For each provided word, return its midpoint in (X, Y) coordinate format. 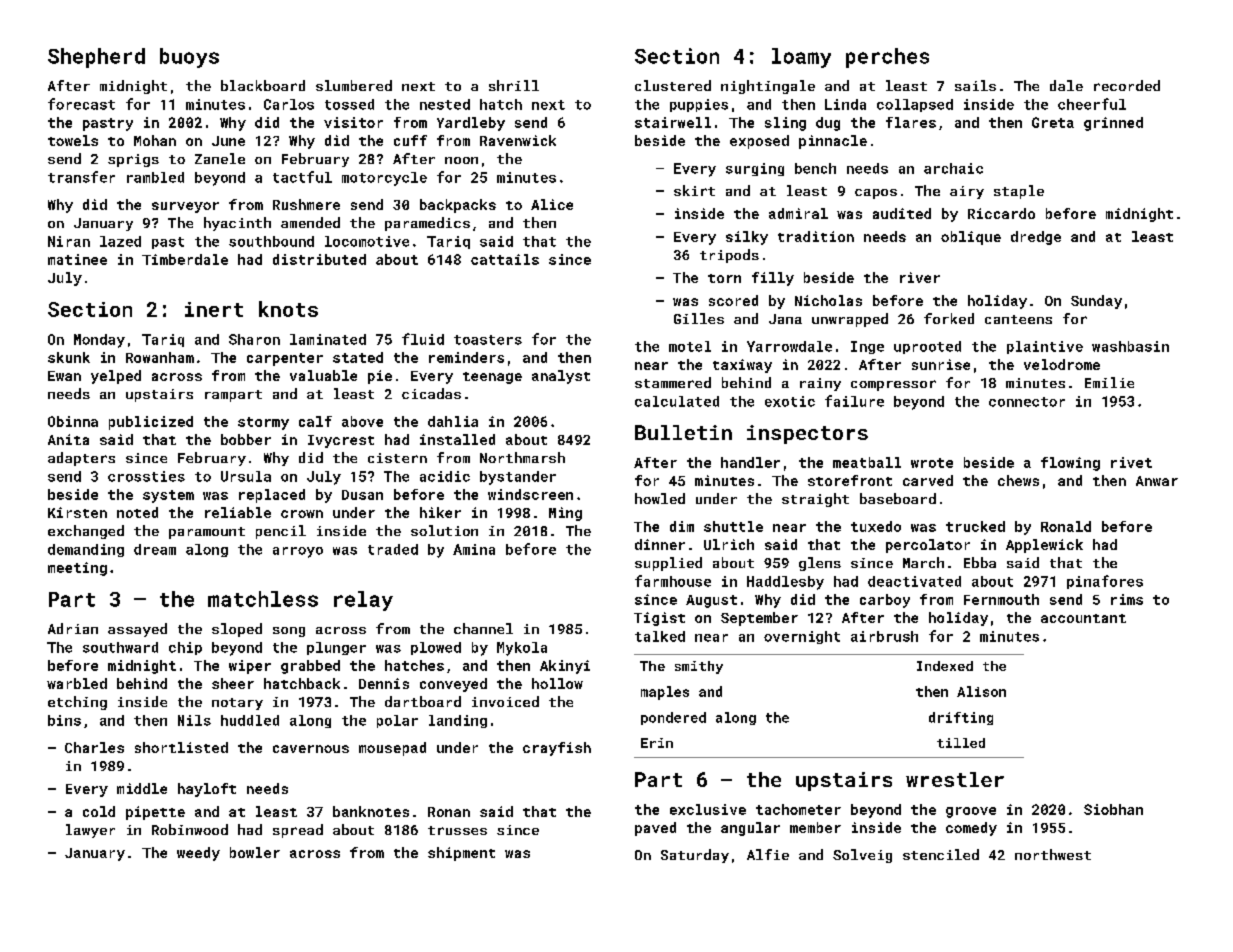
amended (310, 222)
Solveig (862, 856)
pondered (673, 718)
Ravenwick (518, 140)
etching (77, 703)
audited (902, 213)
